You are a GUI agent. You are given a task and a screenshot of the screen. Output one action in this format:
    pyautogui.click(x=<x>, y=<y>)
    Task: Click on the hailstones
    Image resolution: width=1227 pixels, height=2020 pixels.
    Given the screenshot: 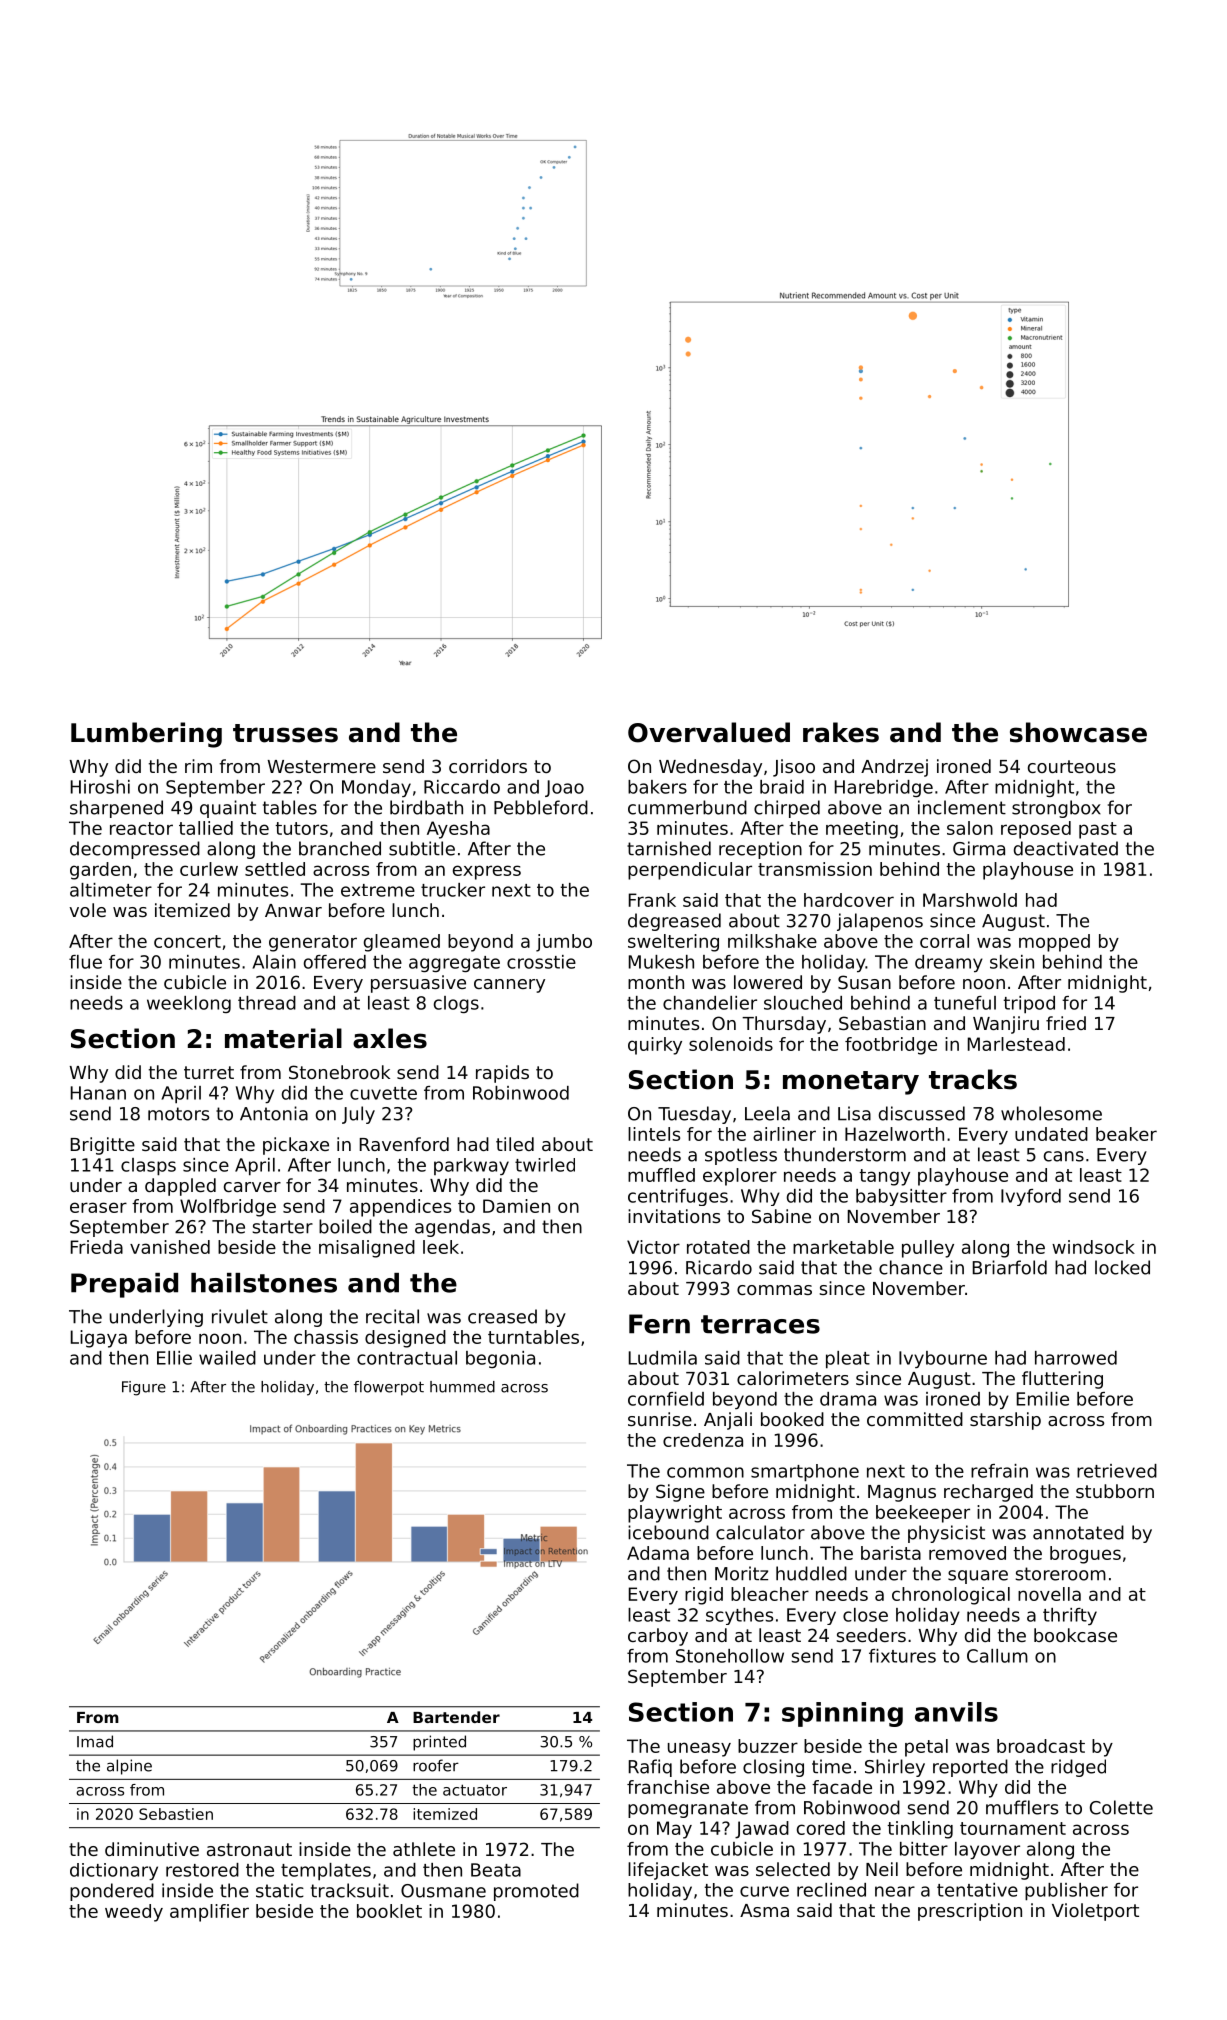 What is the action you would take?
    pyautogui.click(x=264, y=1283)
